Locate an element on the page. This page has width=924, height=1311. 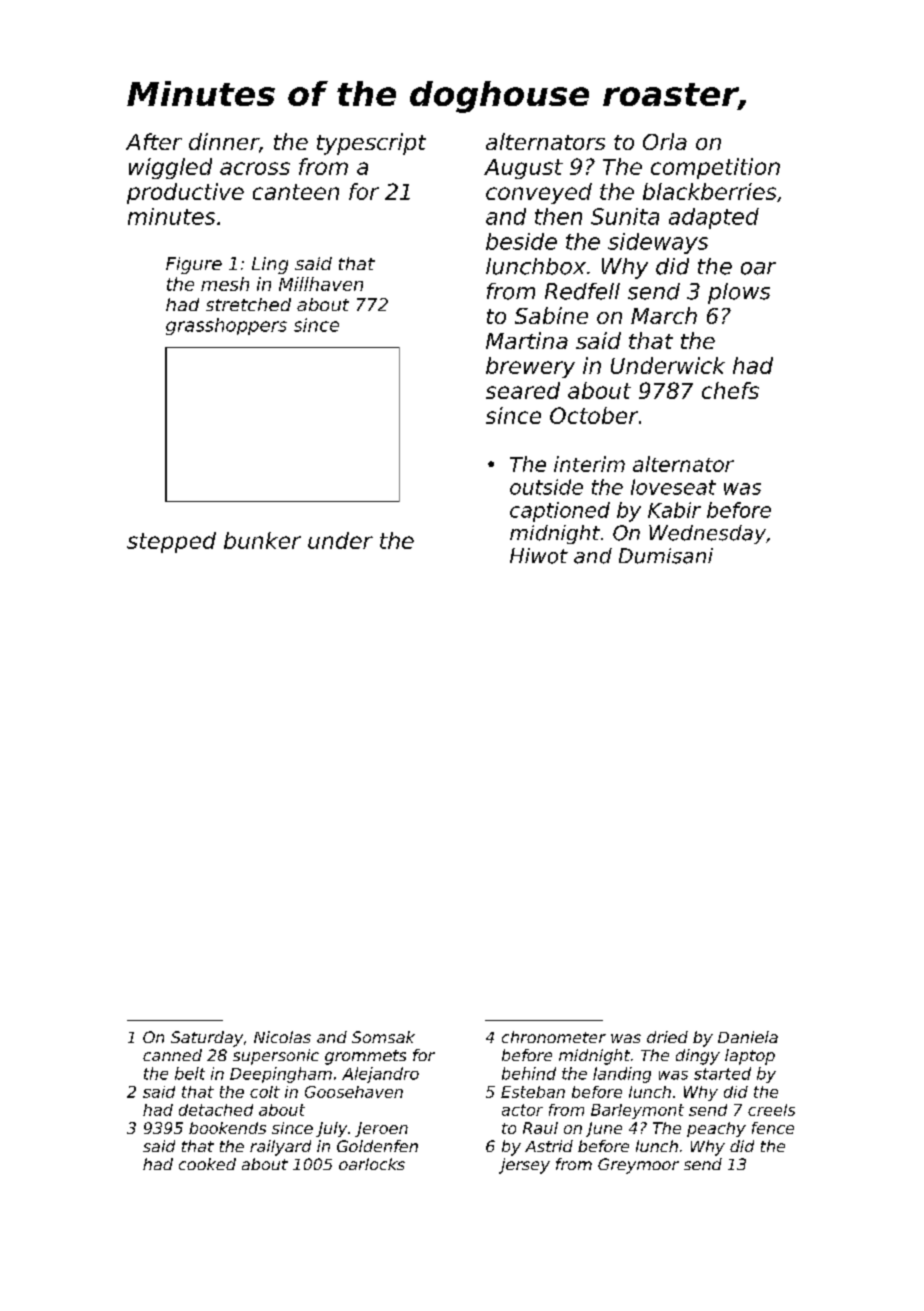
grasshoppers is located at coordinates (226, 326).
